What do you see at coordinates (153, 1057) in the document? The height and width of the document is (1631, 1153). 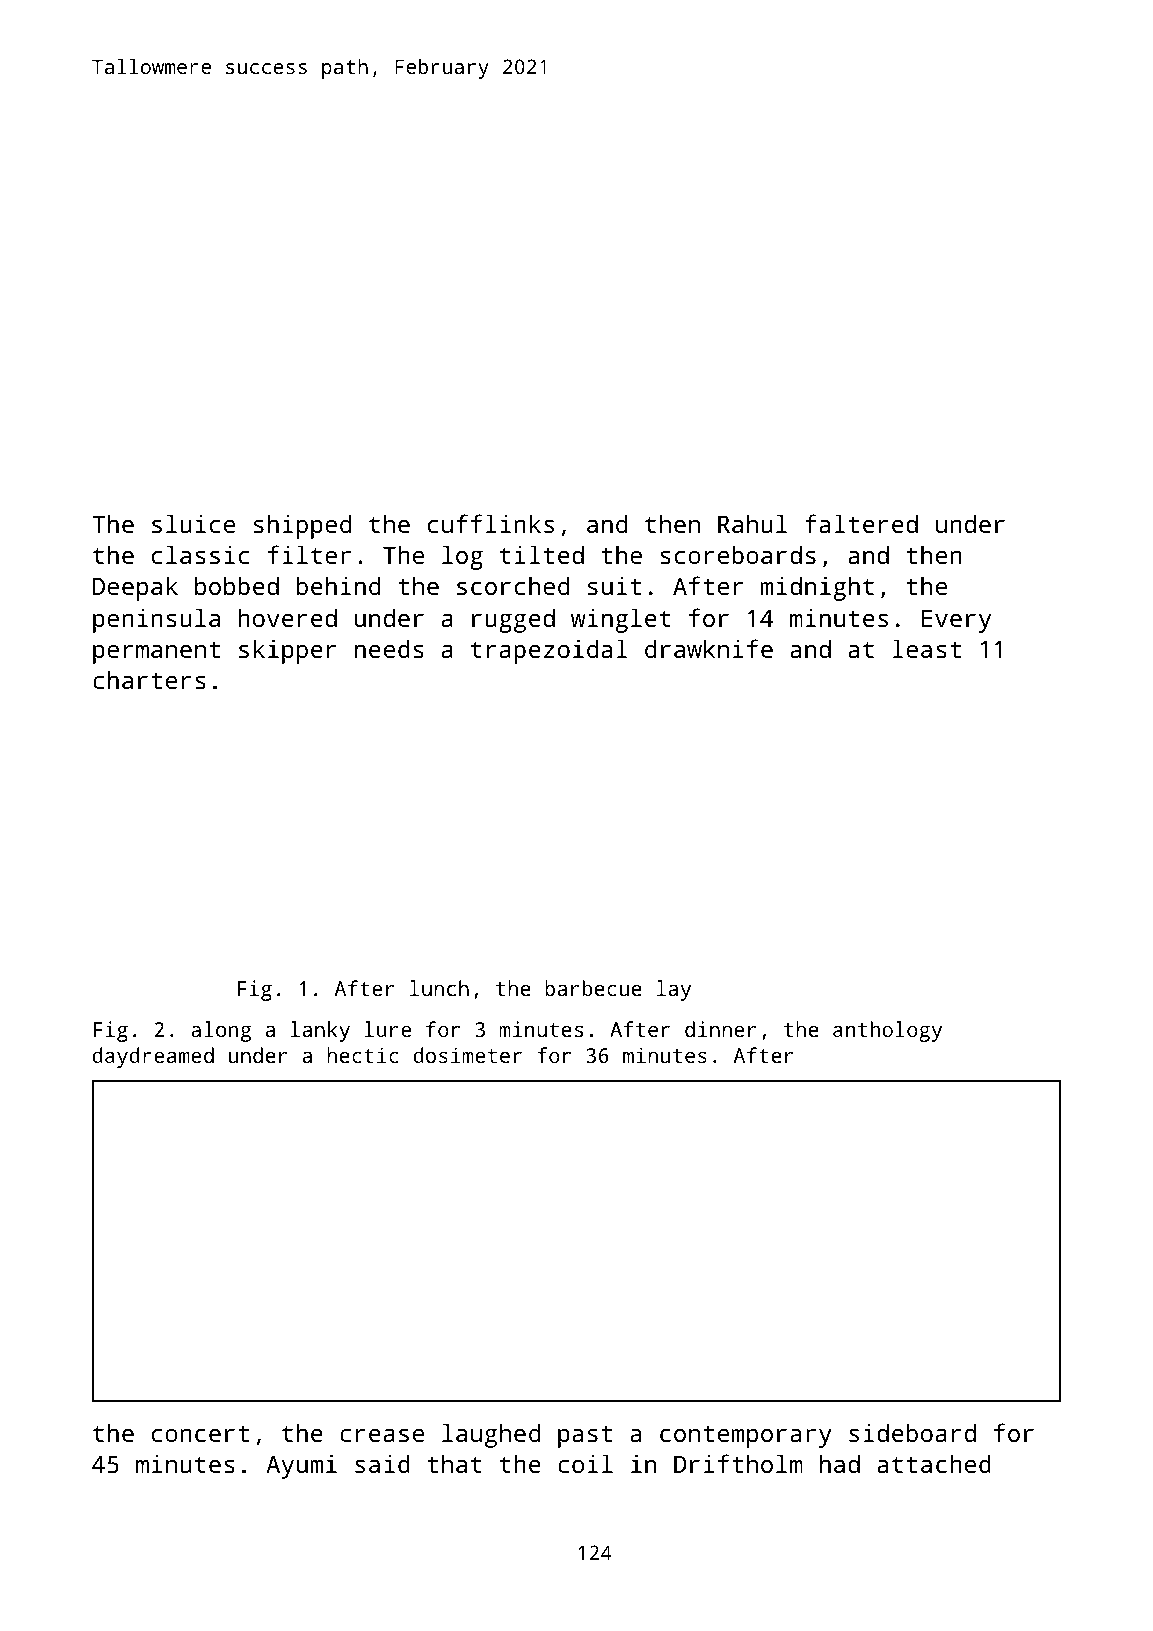 I see `daydreamed` at bounding box center [153, 1057].
